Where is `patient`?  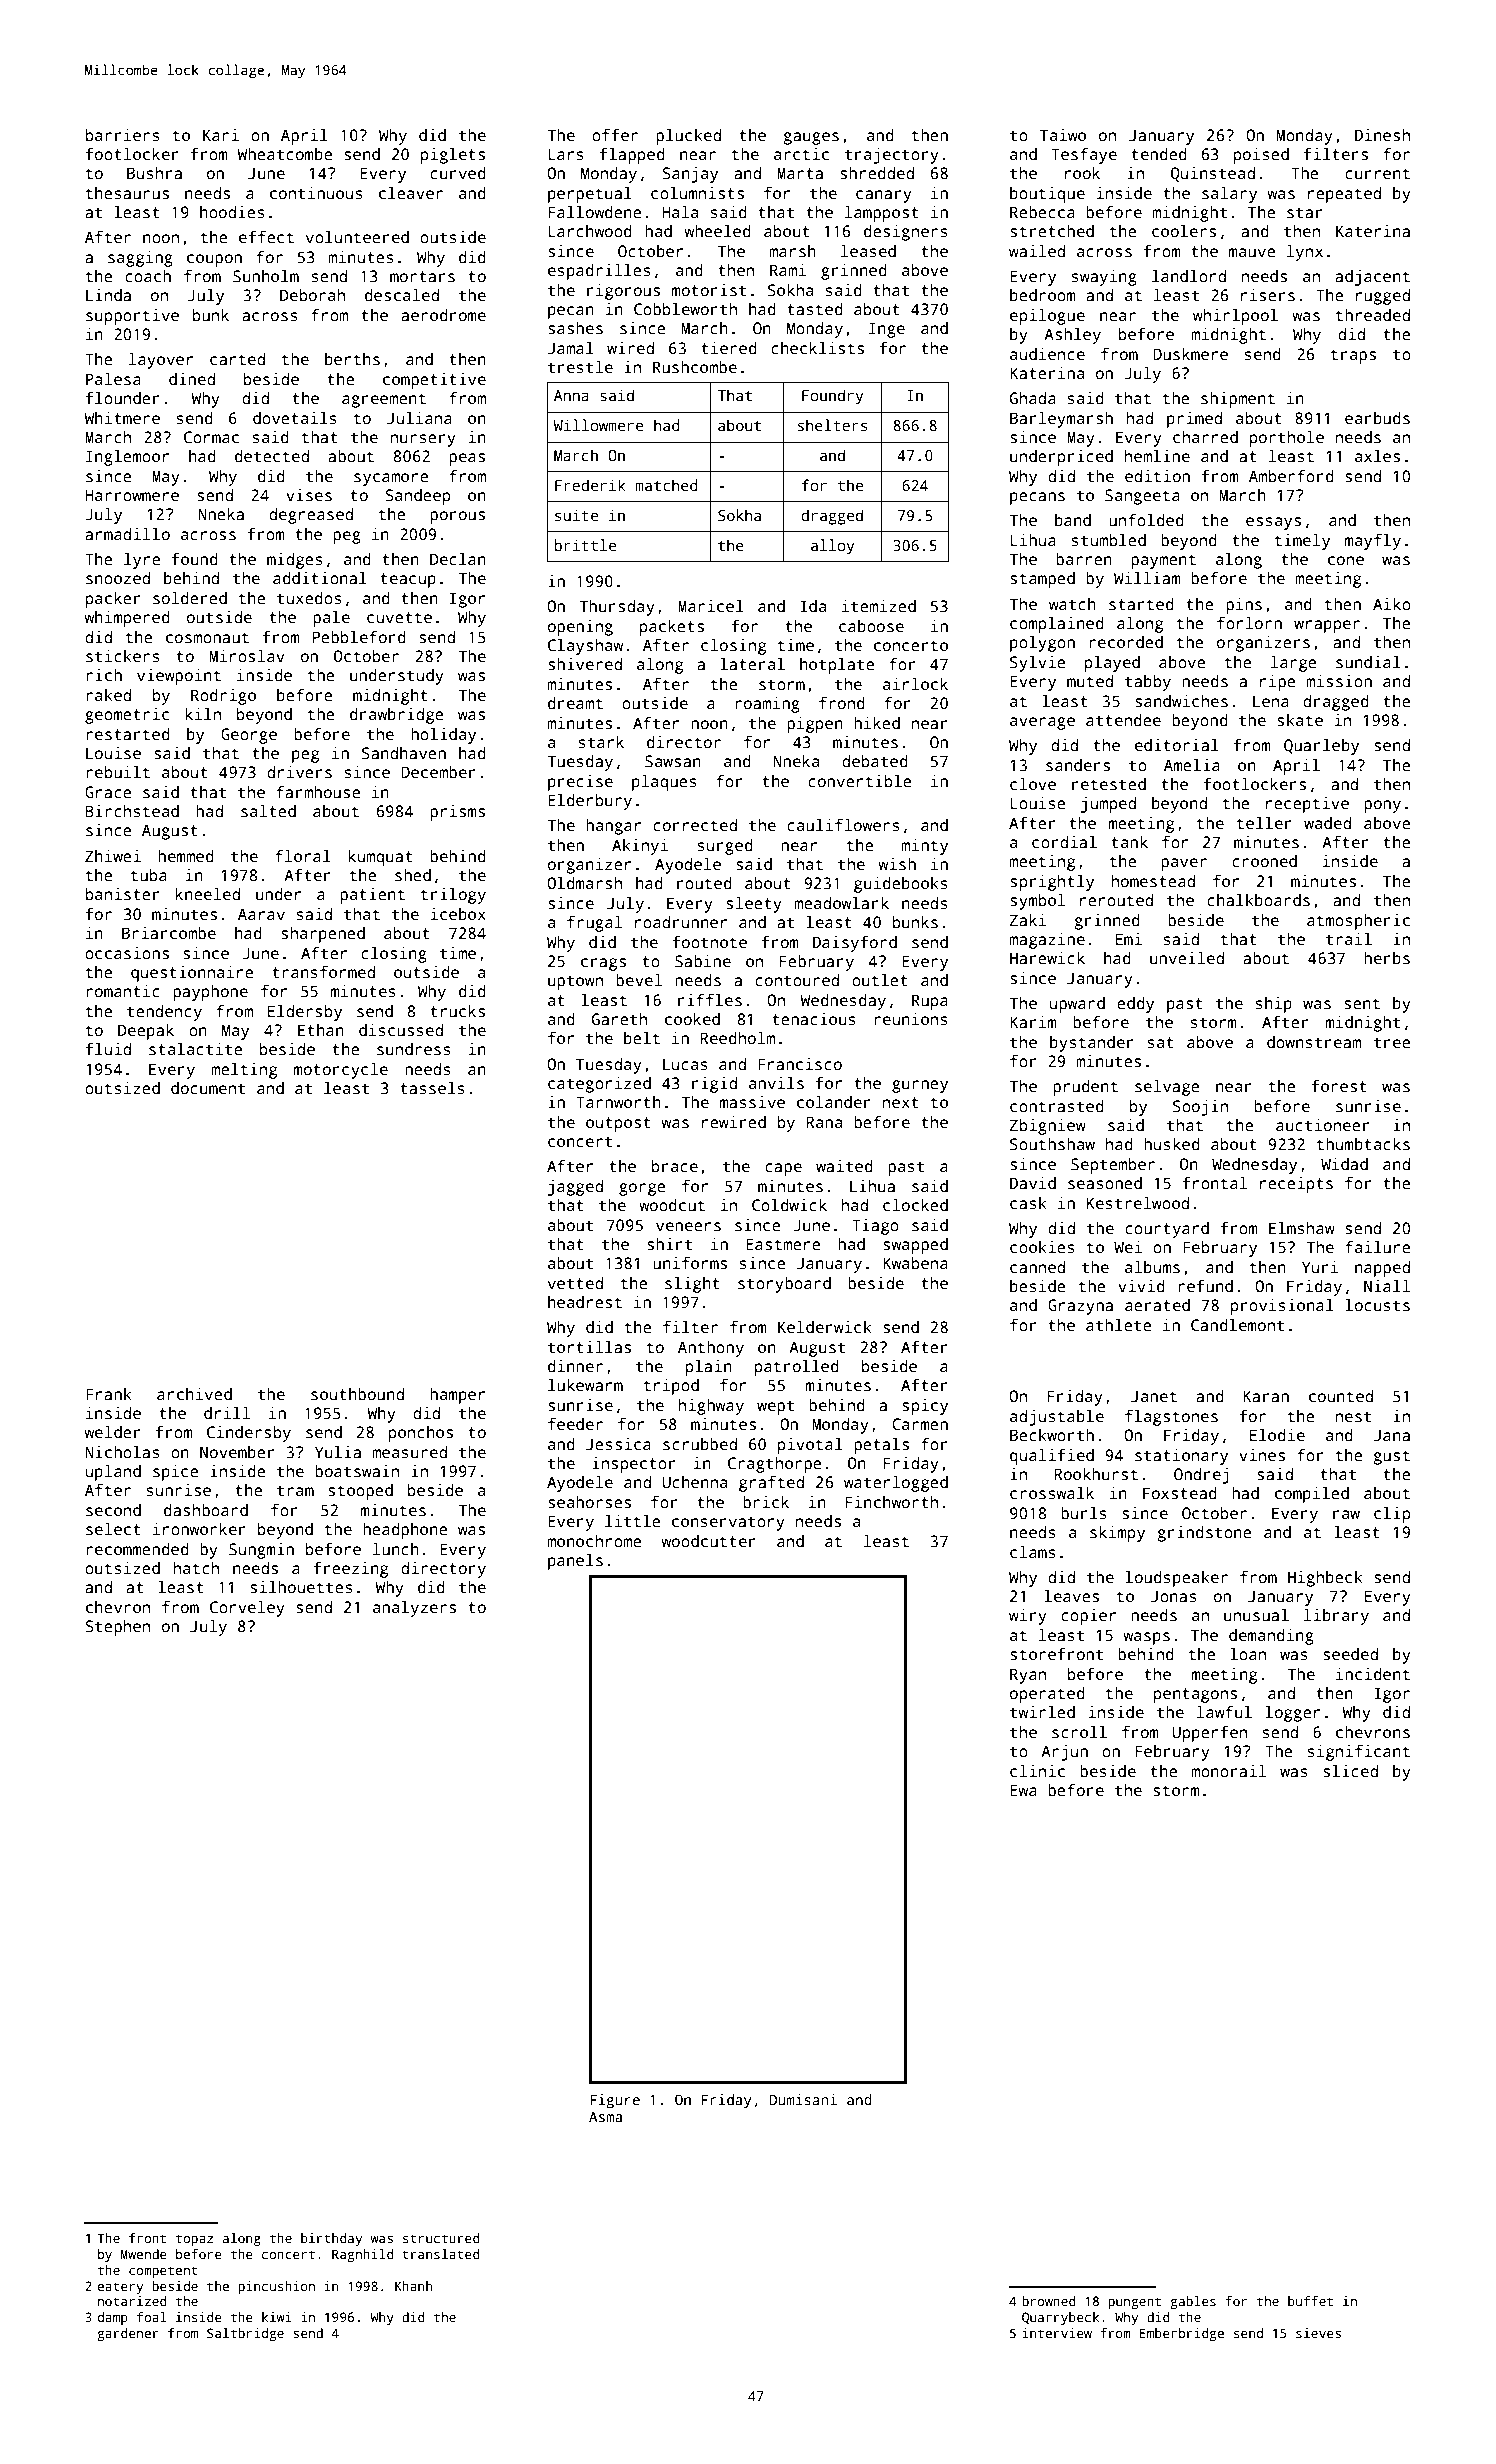
patient is located at coordinates (372, 896).
